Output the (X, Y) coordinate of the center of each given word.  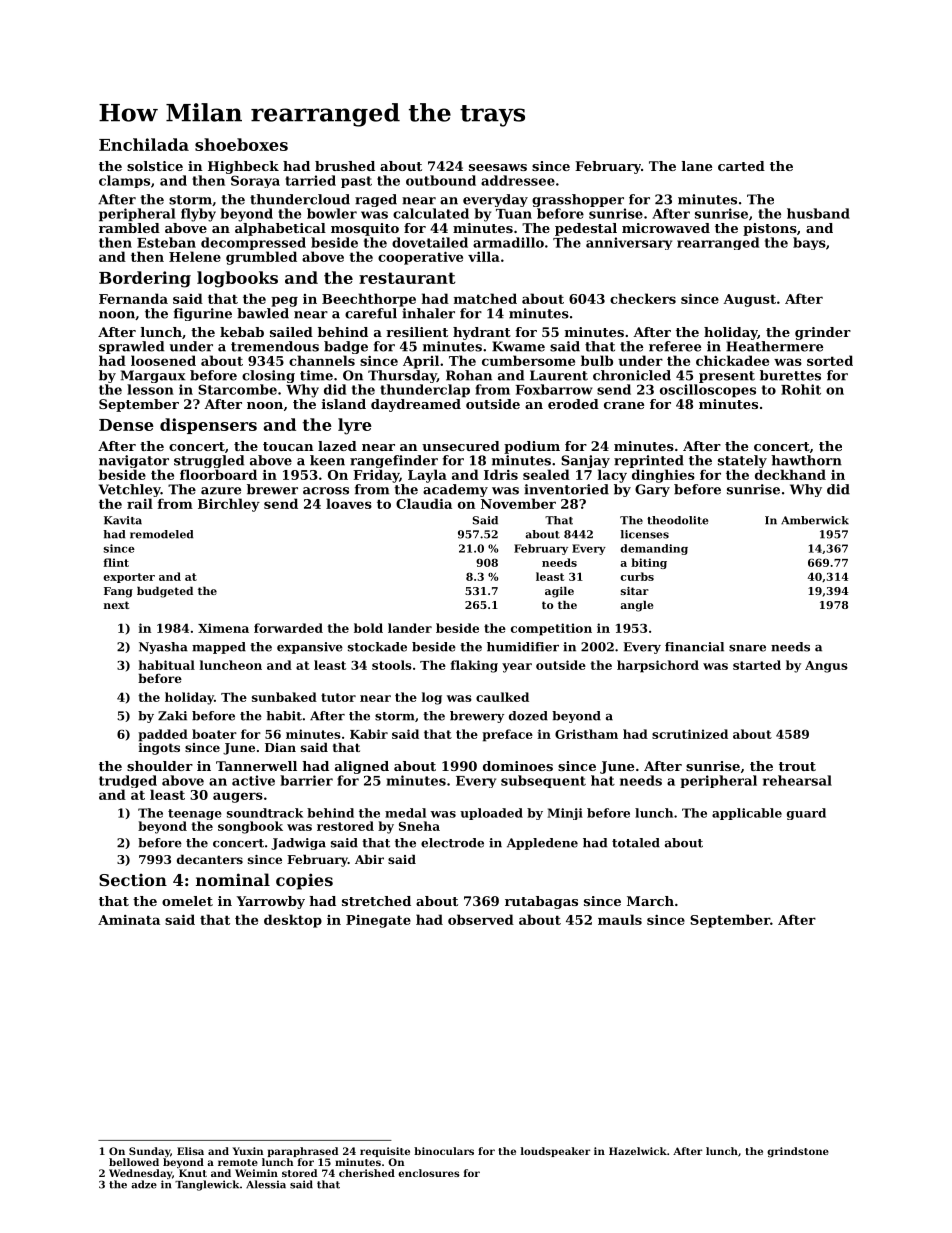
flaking (474, 666)
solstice (155, 166)
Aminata (129, 920)
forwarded (288, 628)
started (757, 665)
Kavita (123, 520)
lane (697, 166)
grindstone (798, 1152)
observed (481, 919)
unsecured (461, 446)
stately (742, 461)
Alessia (266, 1184)
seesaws (498, 167)
